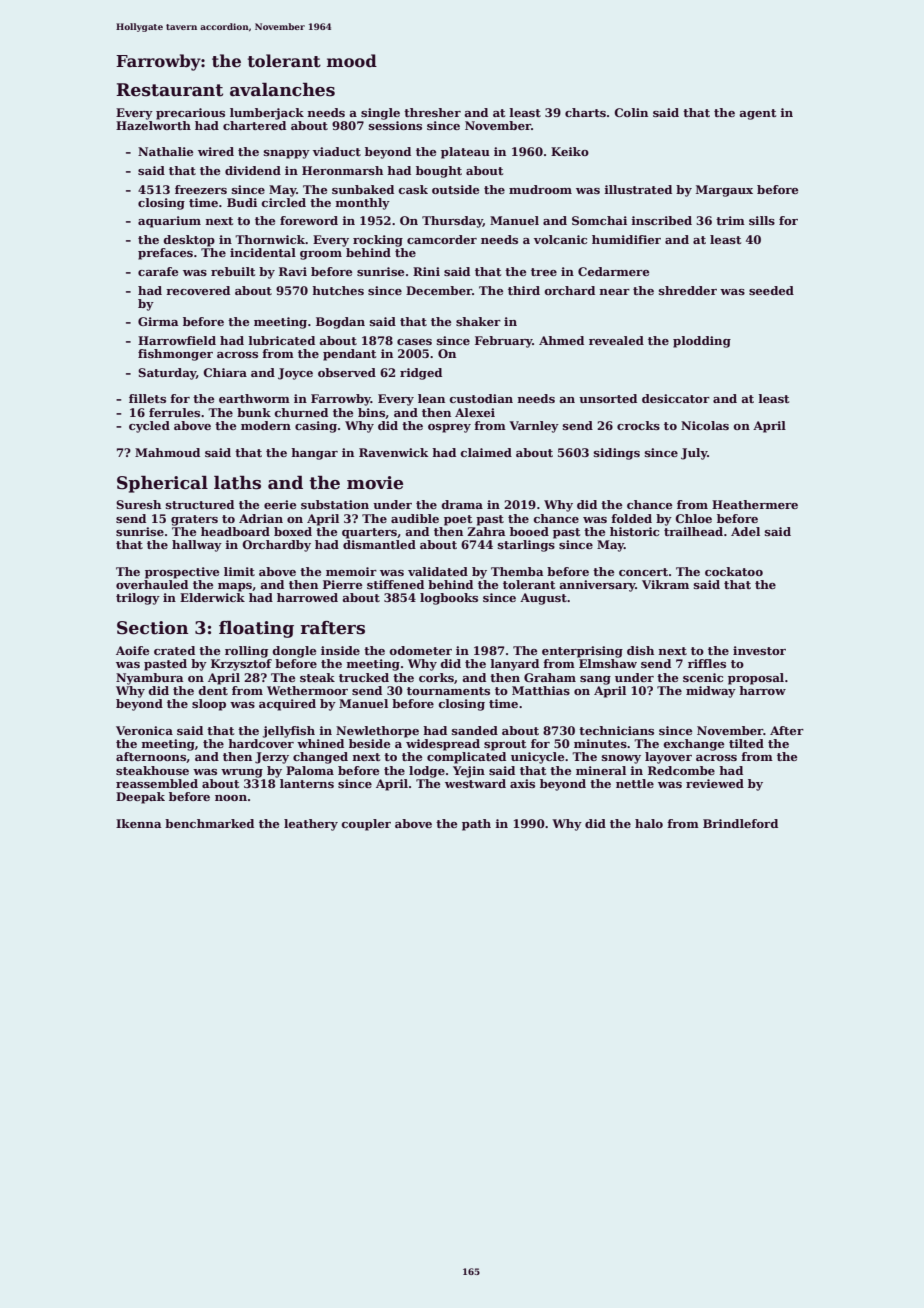 This screenshot has width=924, height=1308. What do you see at coordinates (745, 531) in the screenshot?
I see `Adel` at bounding box center [745, 531].
